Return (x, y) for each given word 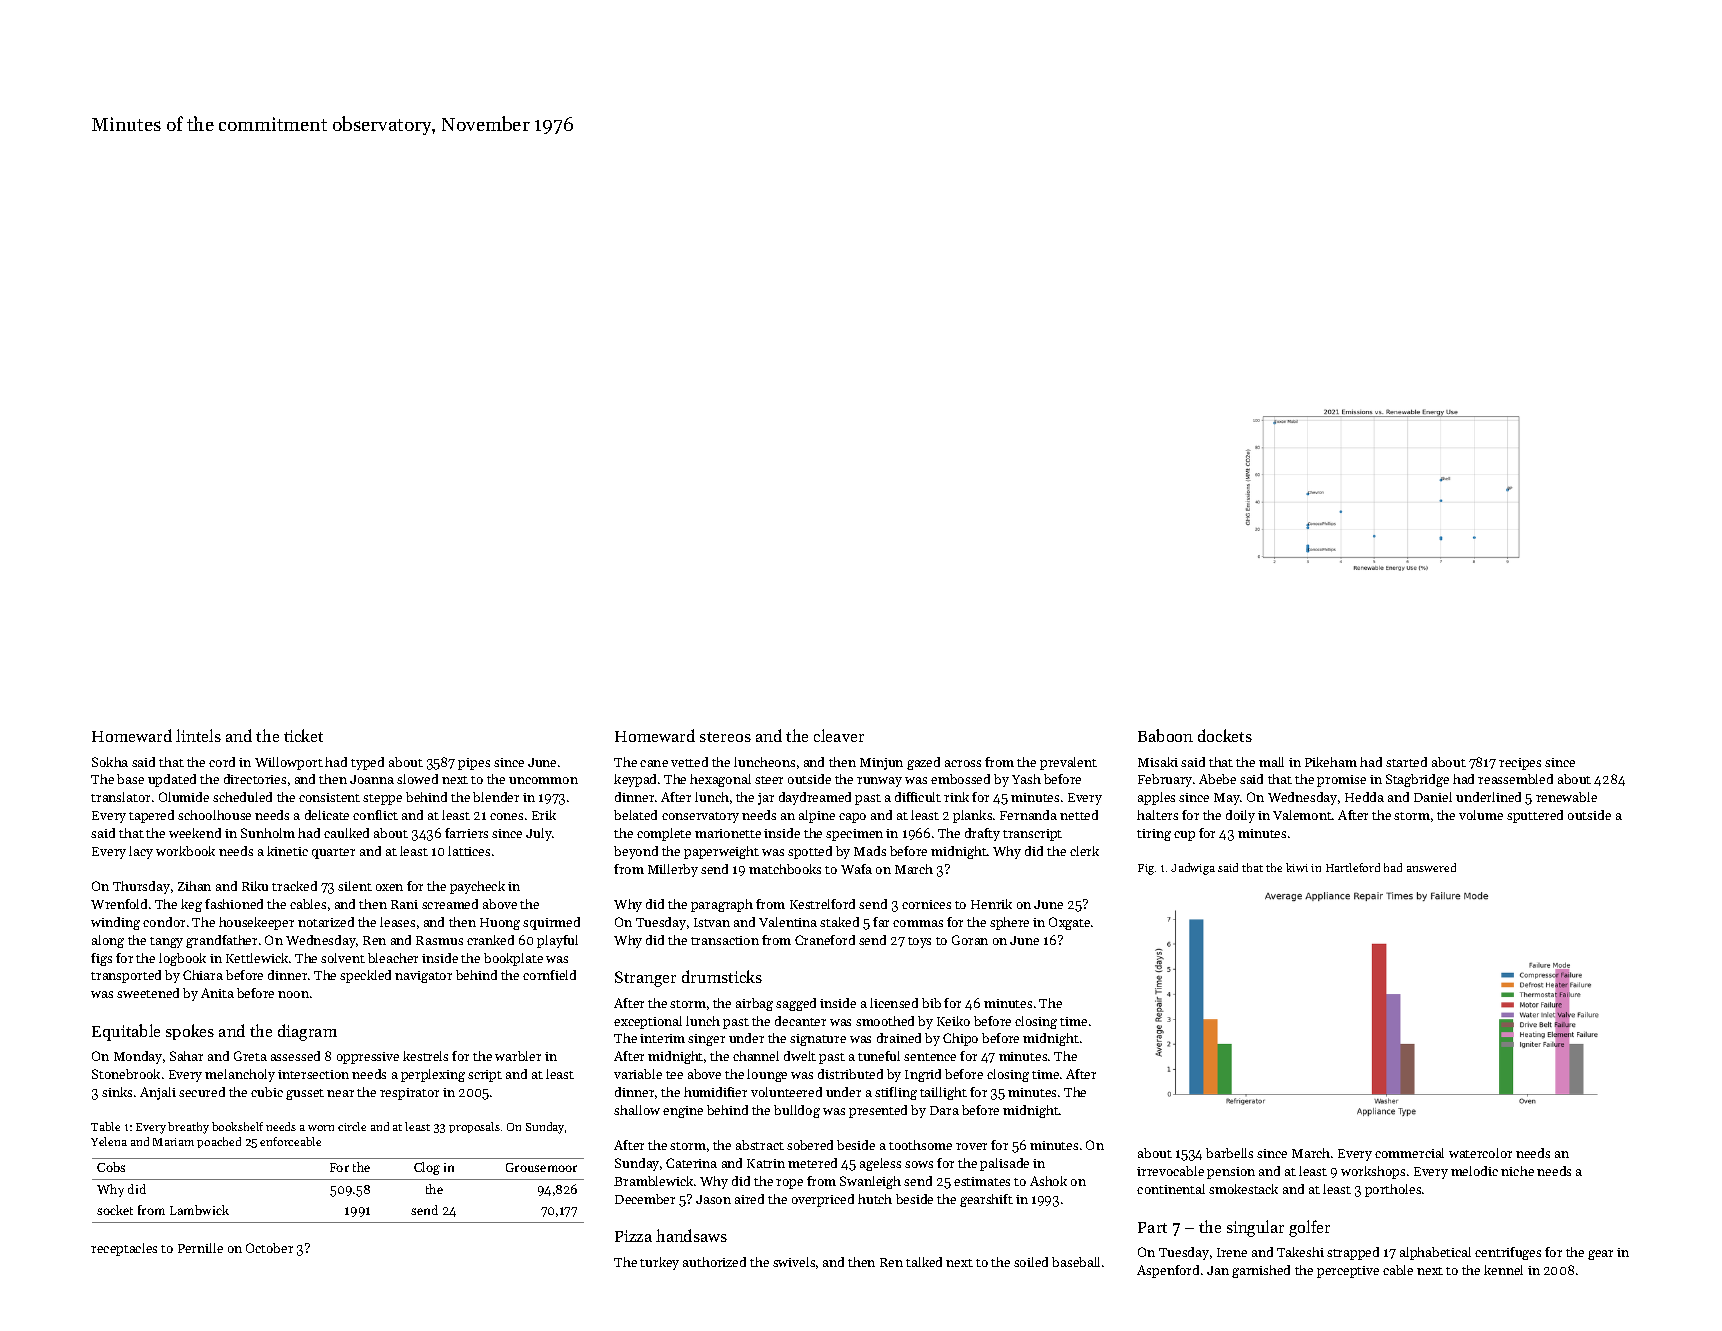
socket (115, 1210)
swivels (794, 1262)
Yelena (109, 1141)
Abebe (1217, 779)
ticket (303, 735)
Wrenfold (119, 904)
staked (839, 922)
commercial (1409, 1153)
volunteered (786, 1092)
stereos (725, 737)
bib (931, 1003)
